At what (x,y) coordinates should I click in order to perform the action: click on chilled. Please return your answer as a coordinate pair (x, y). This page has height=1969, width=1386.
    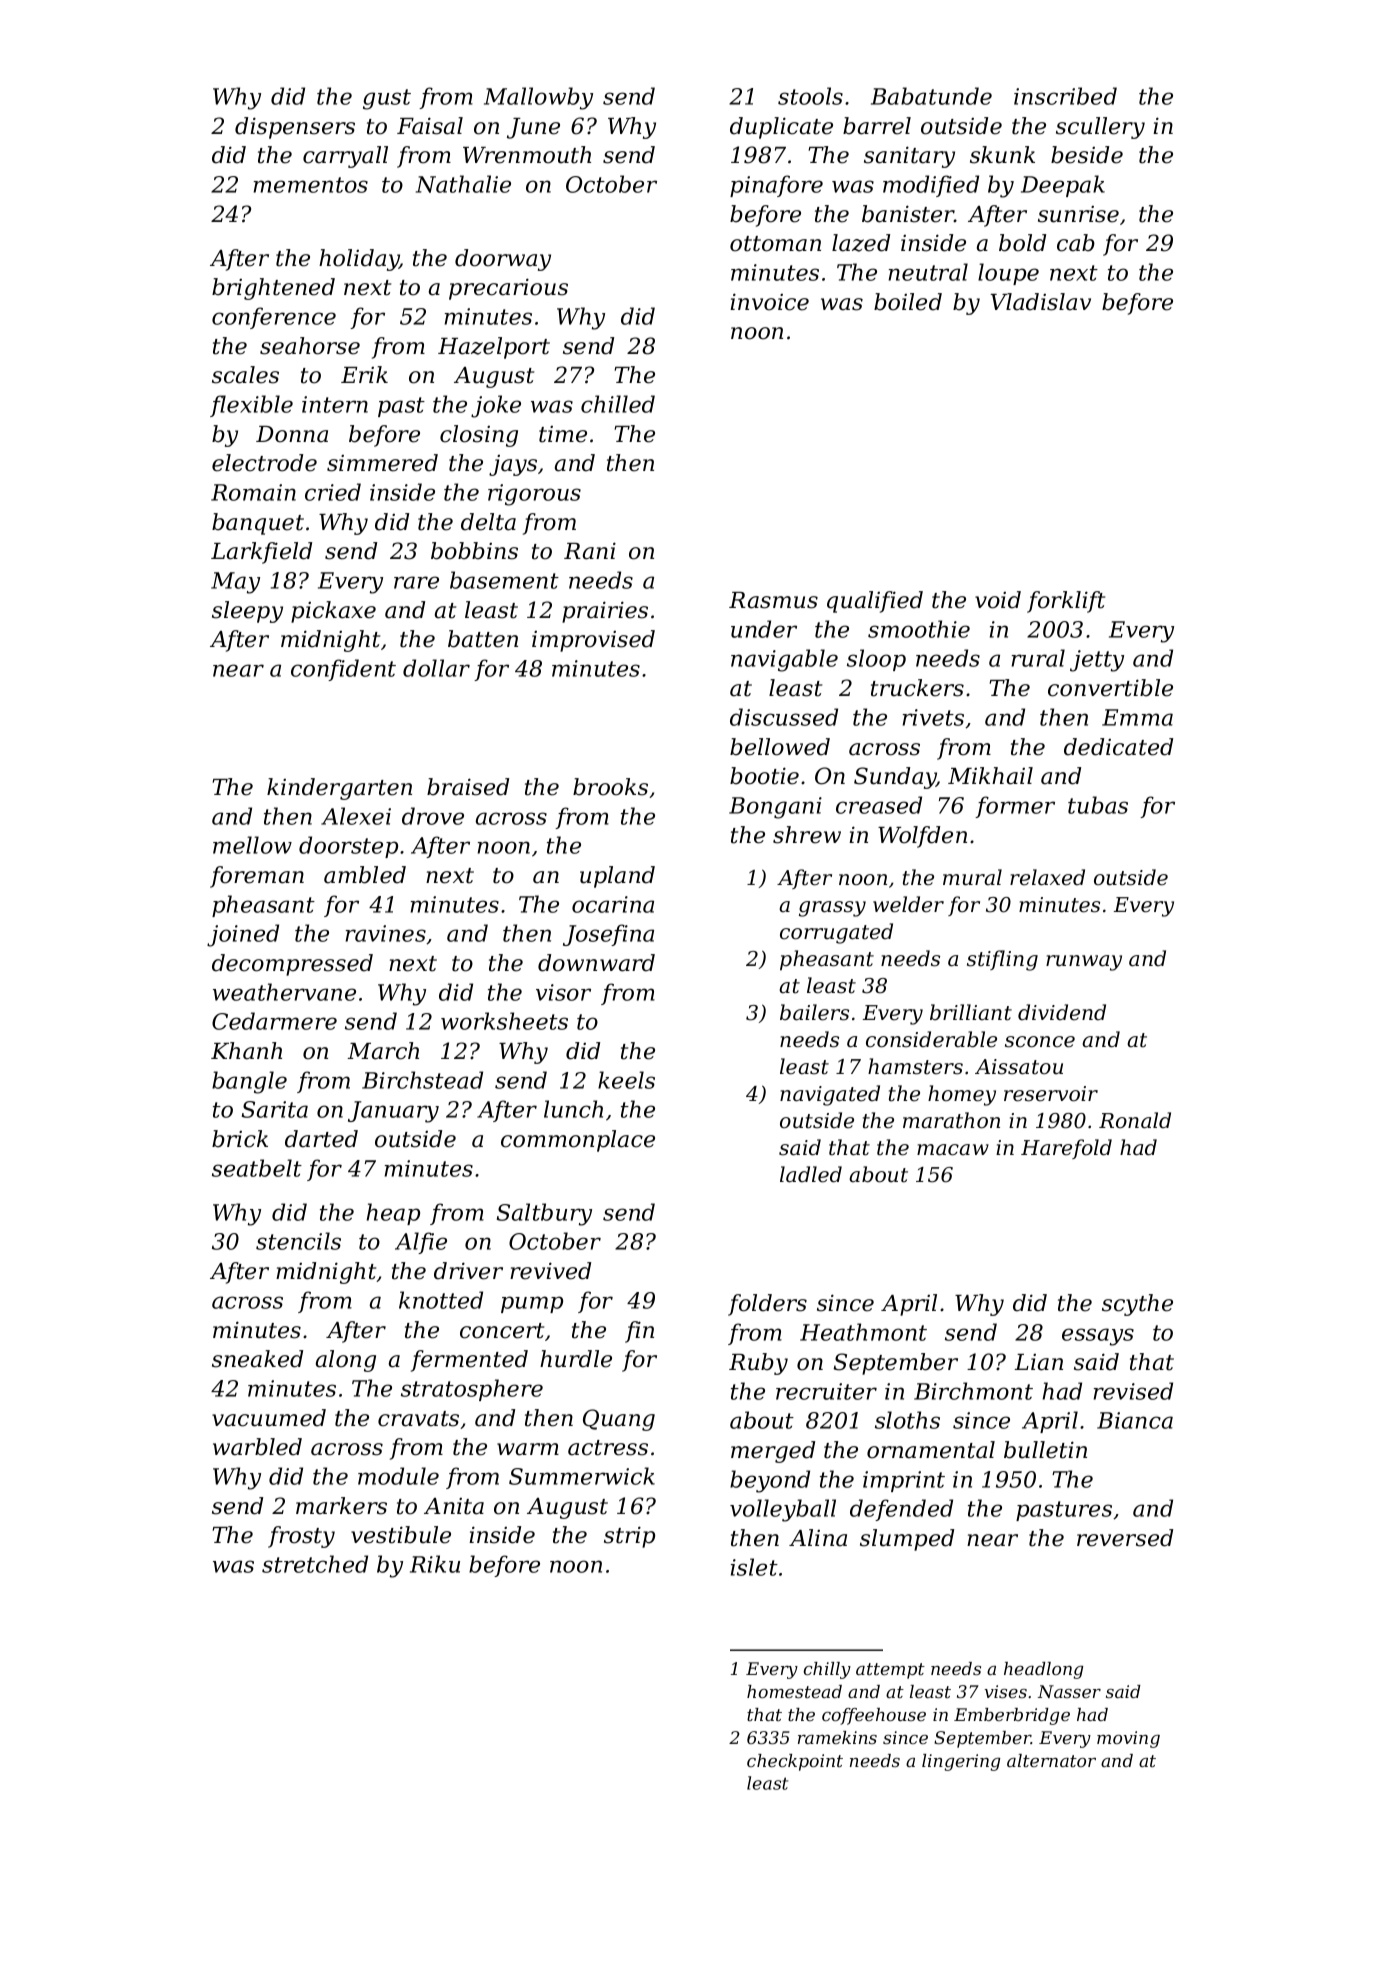
    Looking at the image, I should click on (618, 404).
